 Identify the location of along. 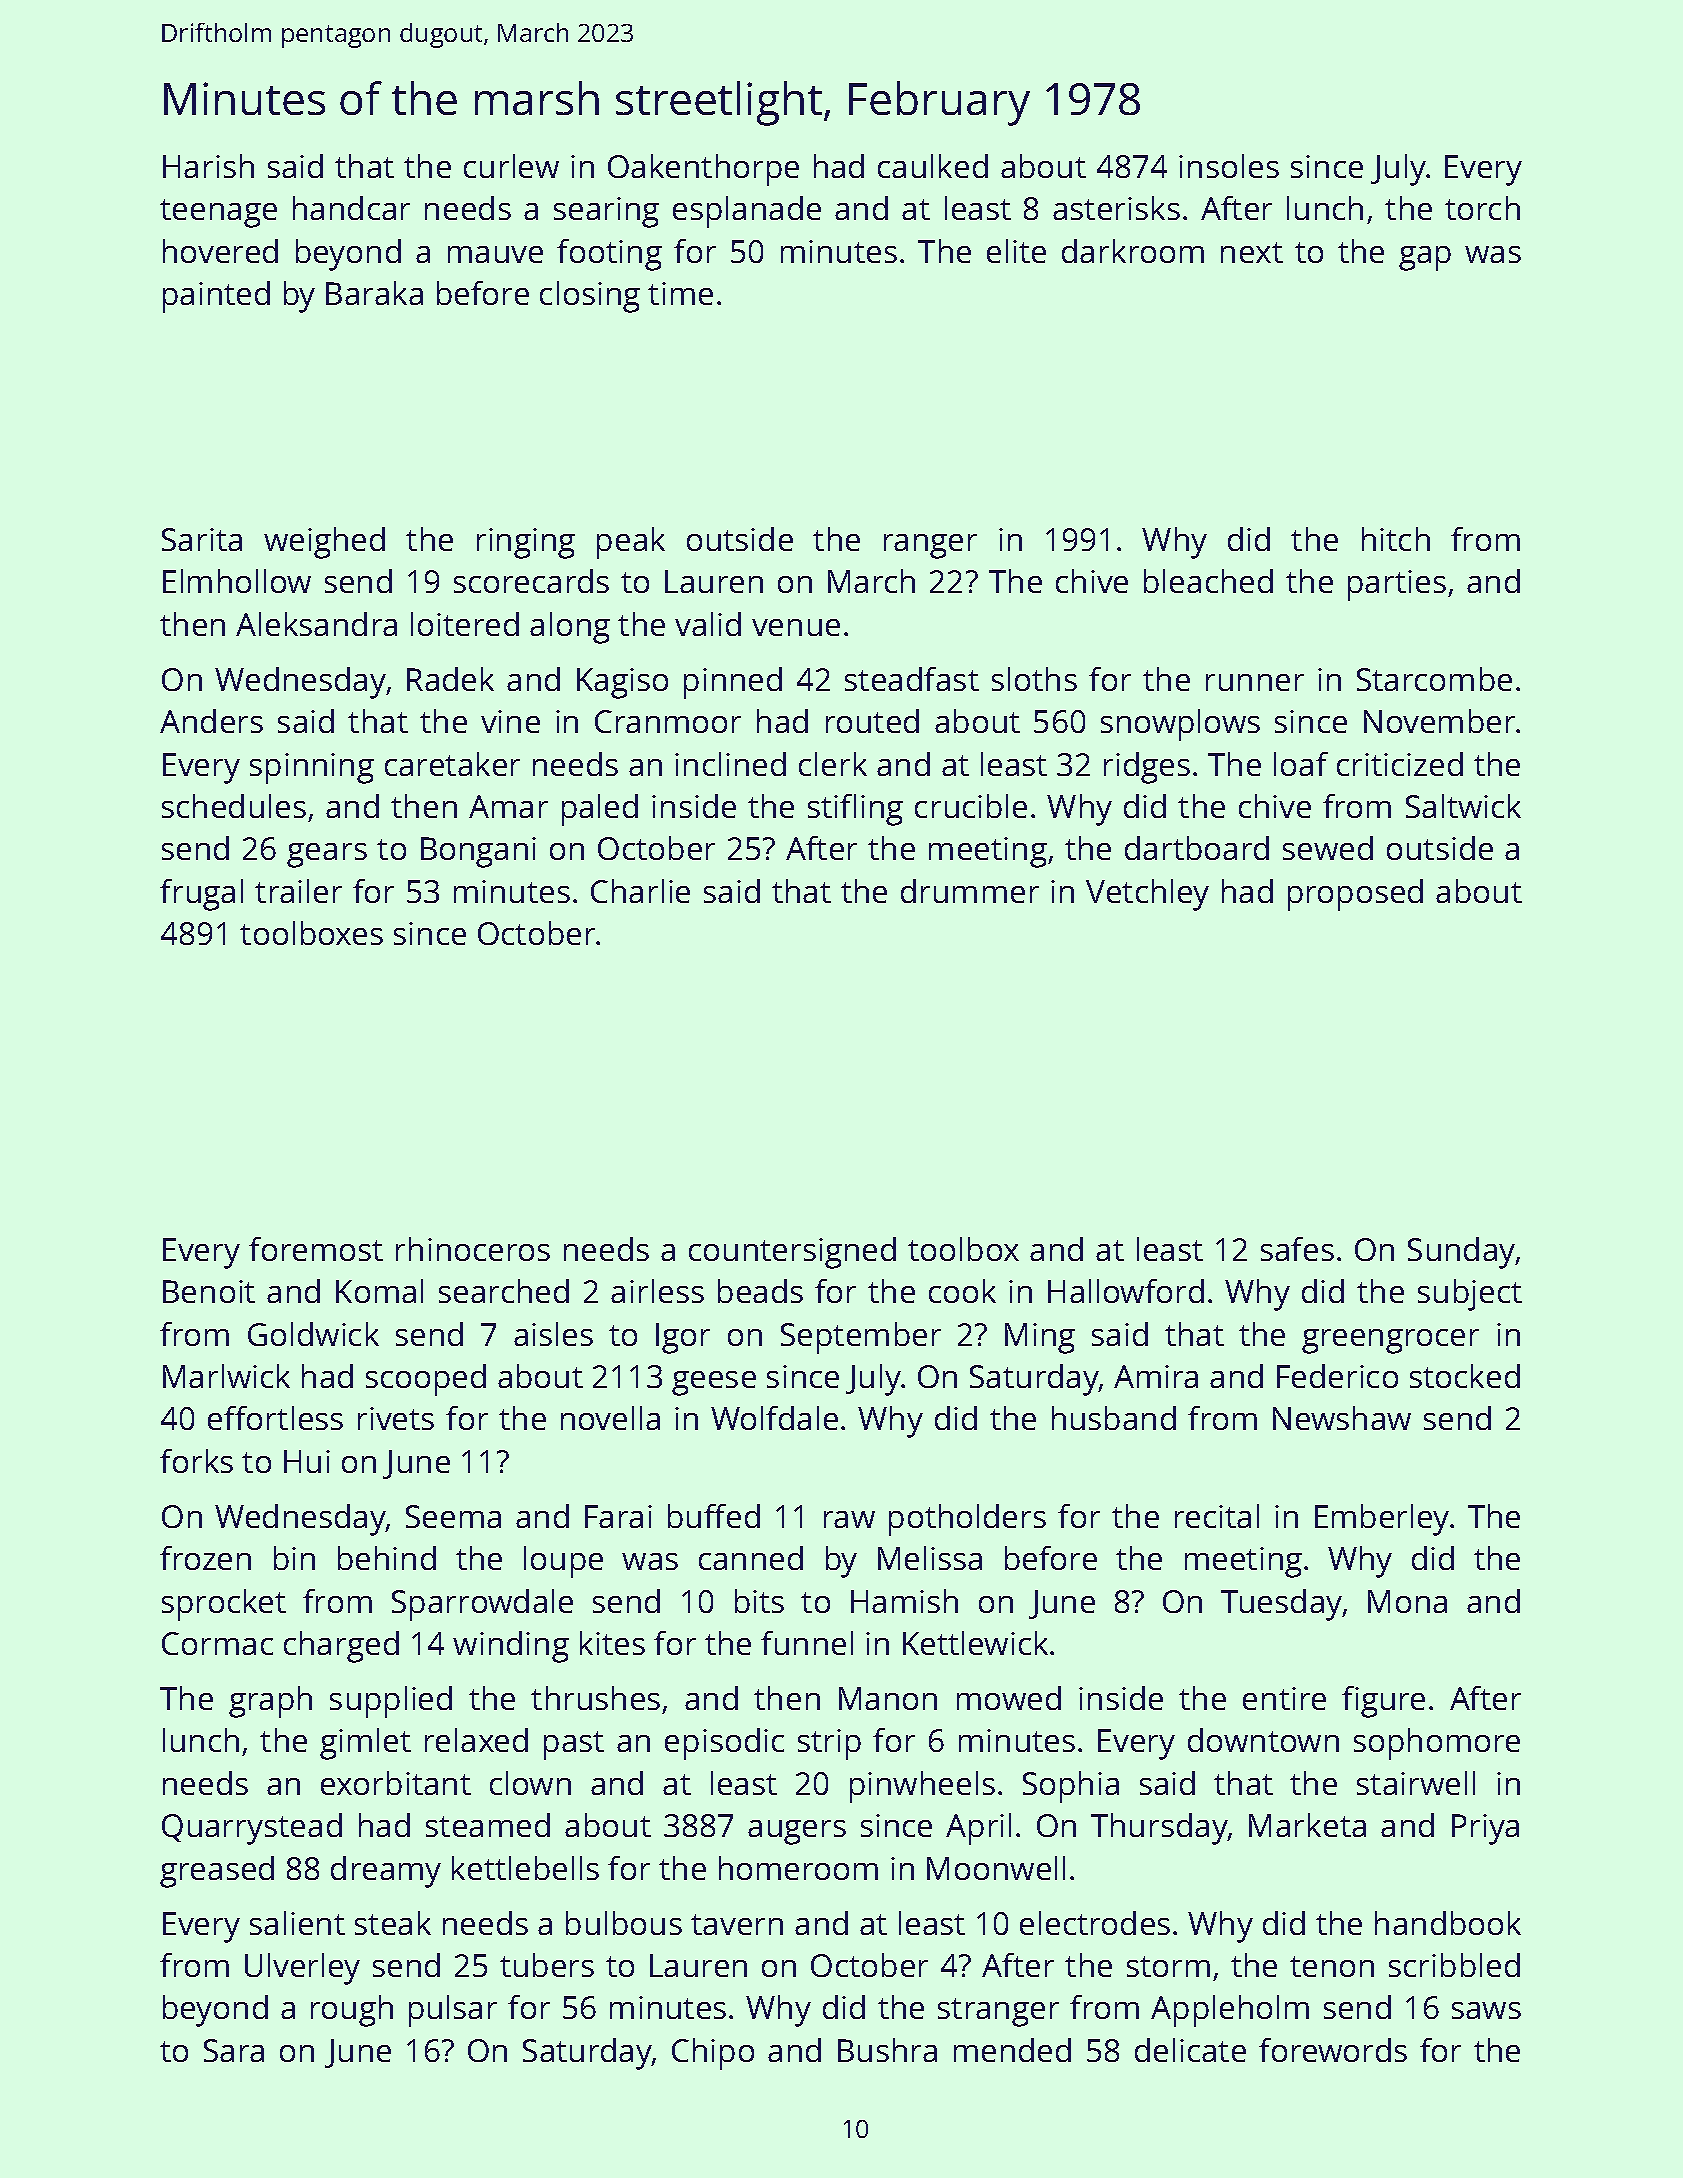
(570, 628).
